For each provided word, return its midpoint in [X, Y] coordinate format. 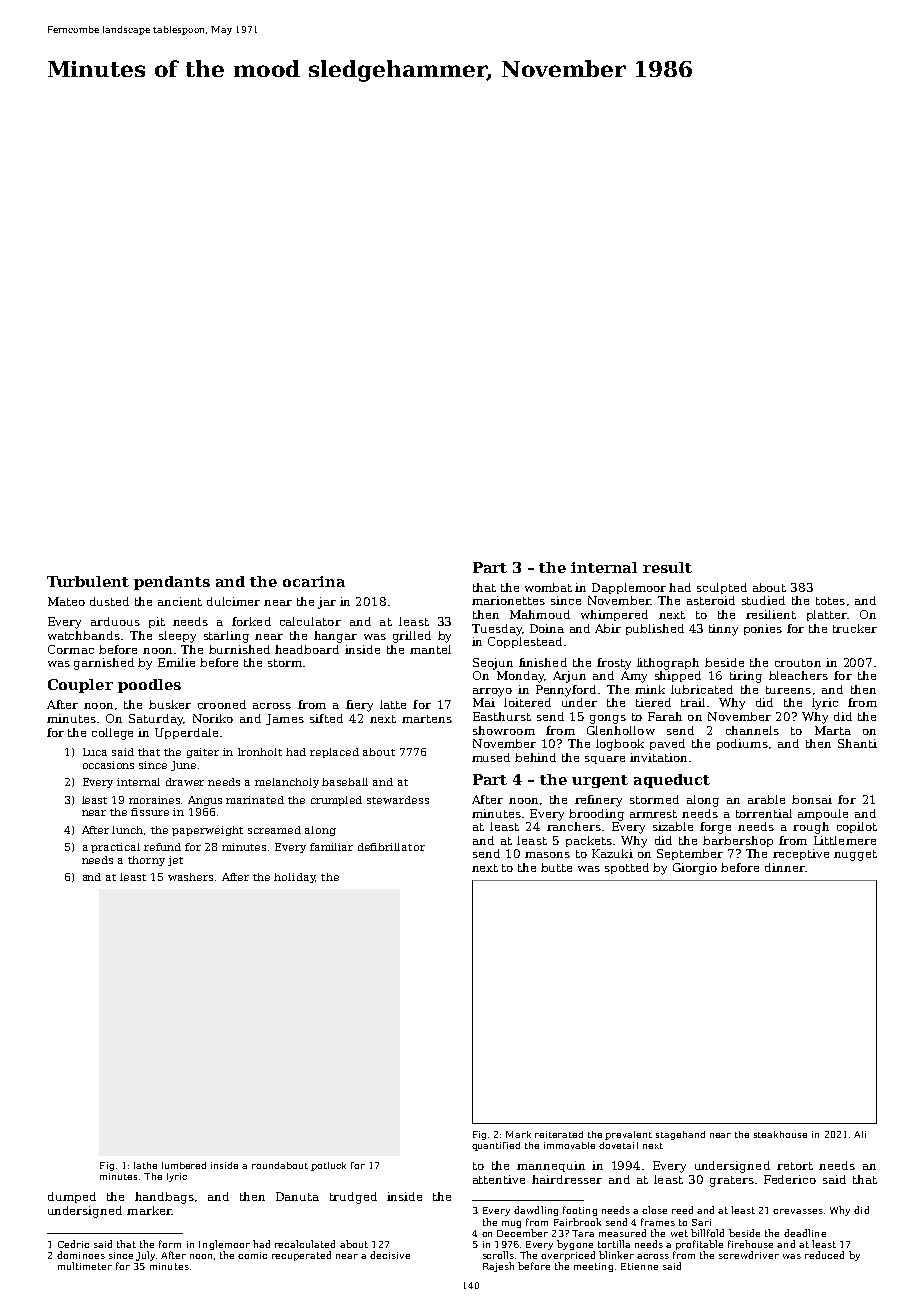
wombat [548, 587]
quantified [496, 1146]
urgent [600, 781]
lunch [127, 830]
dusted [109, 601]
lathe [145, 1165]
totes [830, 601]
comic [252, 1255]
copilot [857, 827]
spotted [627, 868]
